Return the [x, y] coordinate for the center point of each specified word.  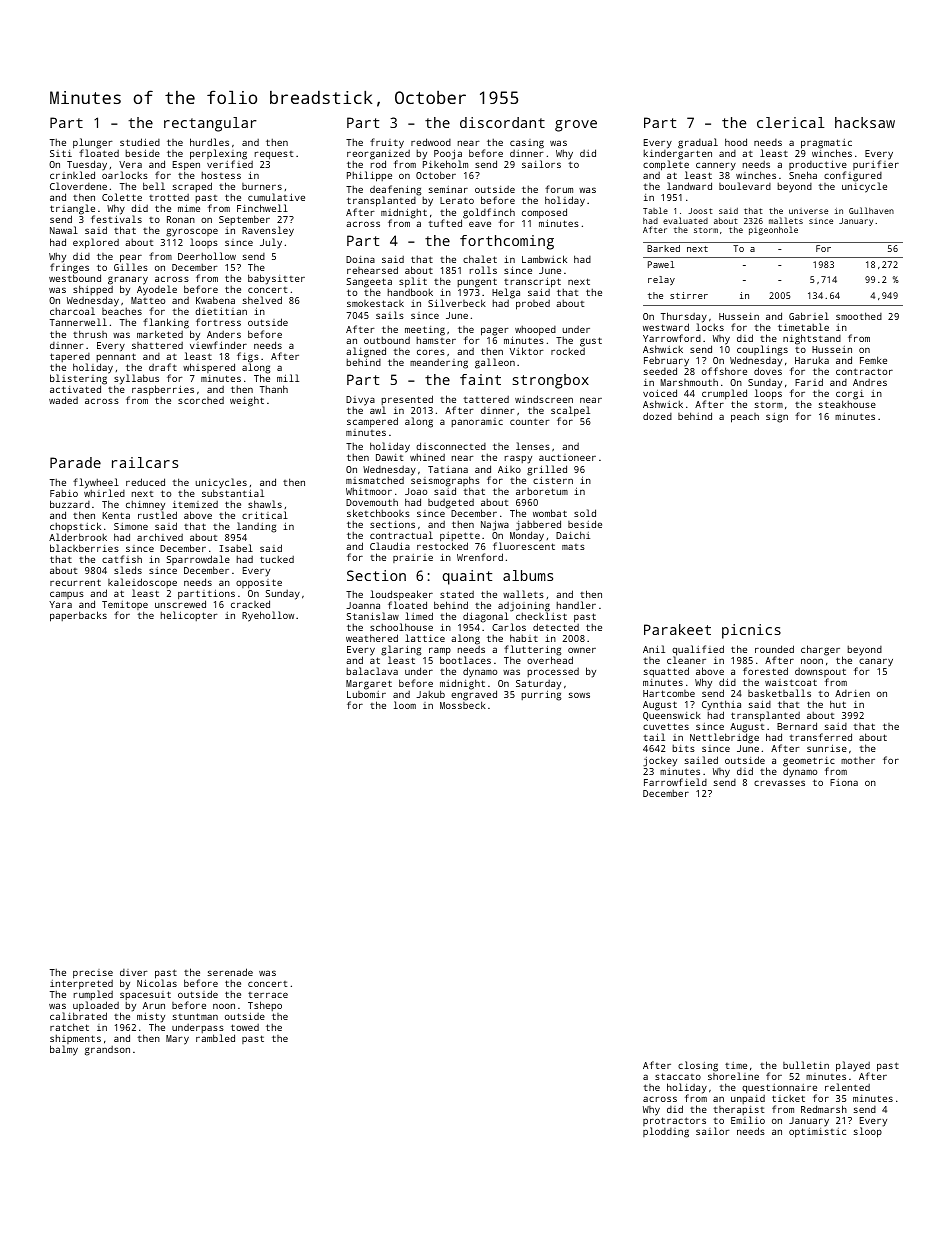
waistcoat [791, 682]
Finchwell [262, 208]
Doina [360, 259]
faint [480, 379]
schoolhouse [401, 627]
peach [745, 418]
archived [160, 537]
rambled [215, 1038]
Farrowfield [675, 782]
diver [134, 972]
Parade [75, 462]
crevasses [779, 783]
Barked [663, 248]
